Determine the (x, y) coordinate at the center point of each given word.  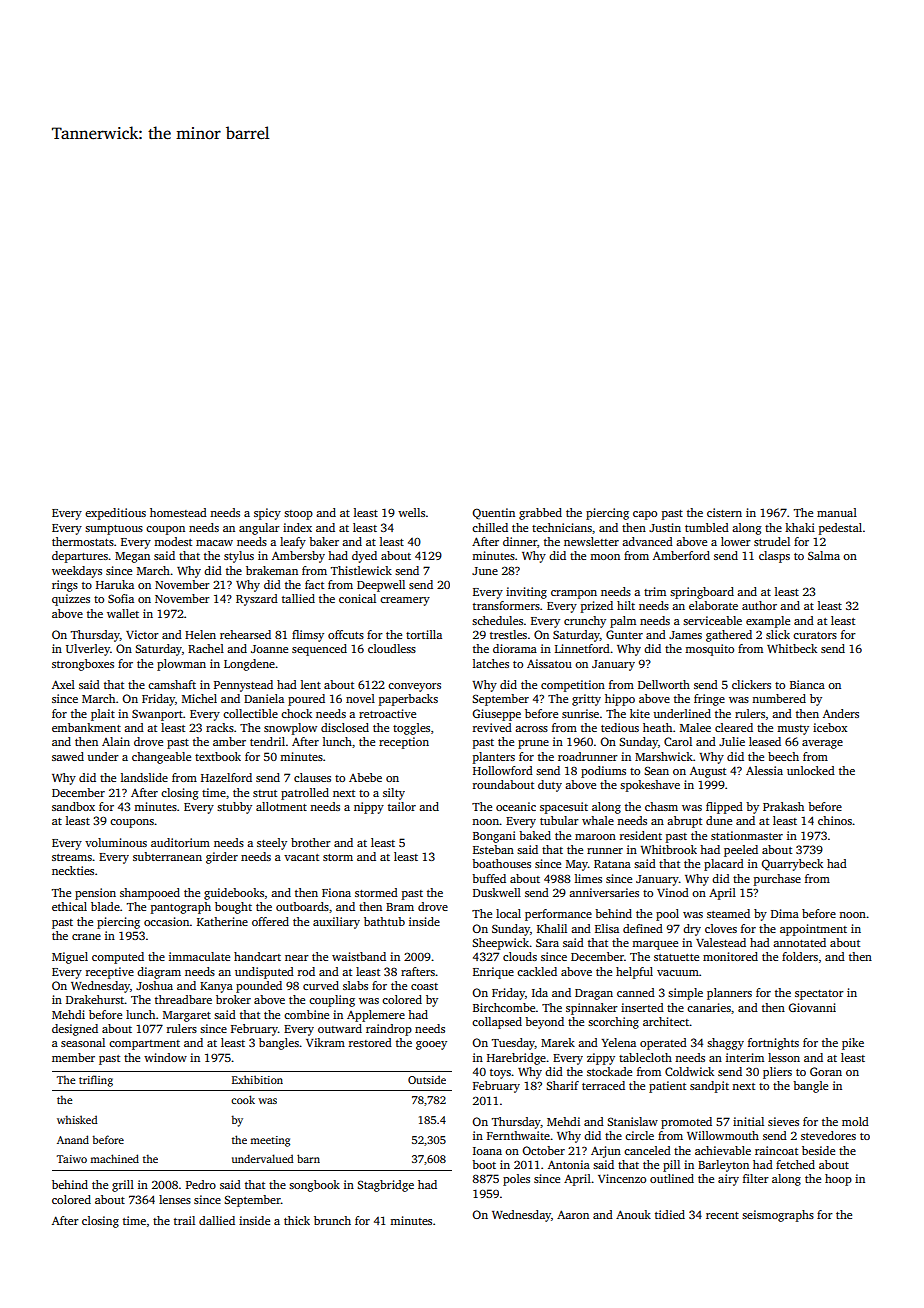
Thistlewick (361, 570)
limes (588, 878)
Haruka (115, 584)
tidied (670, 1214)
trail (184, 1220)
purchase (777, 880)
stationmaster (747, 835)
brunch (332, 1220)
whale (598, 820)
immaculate (199, 956)
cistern (724, 512)
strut (265, 793)
